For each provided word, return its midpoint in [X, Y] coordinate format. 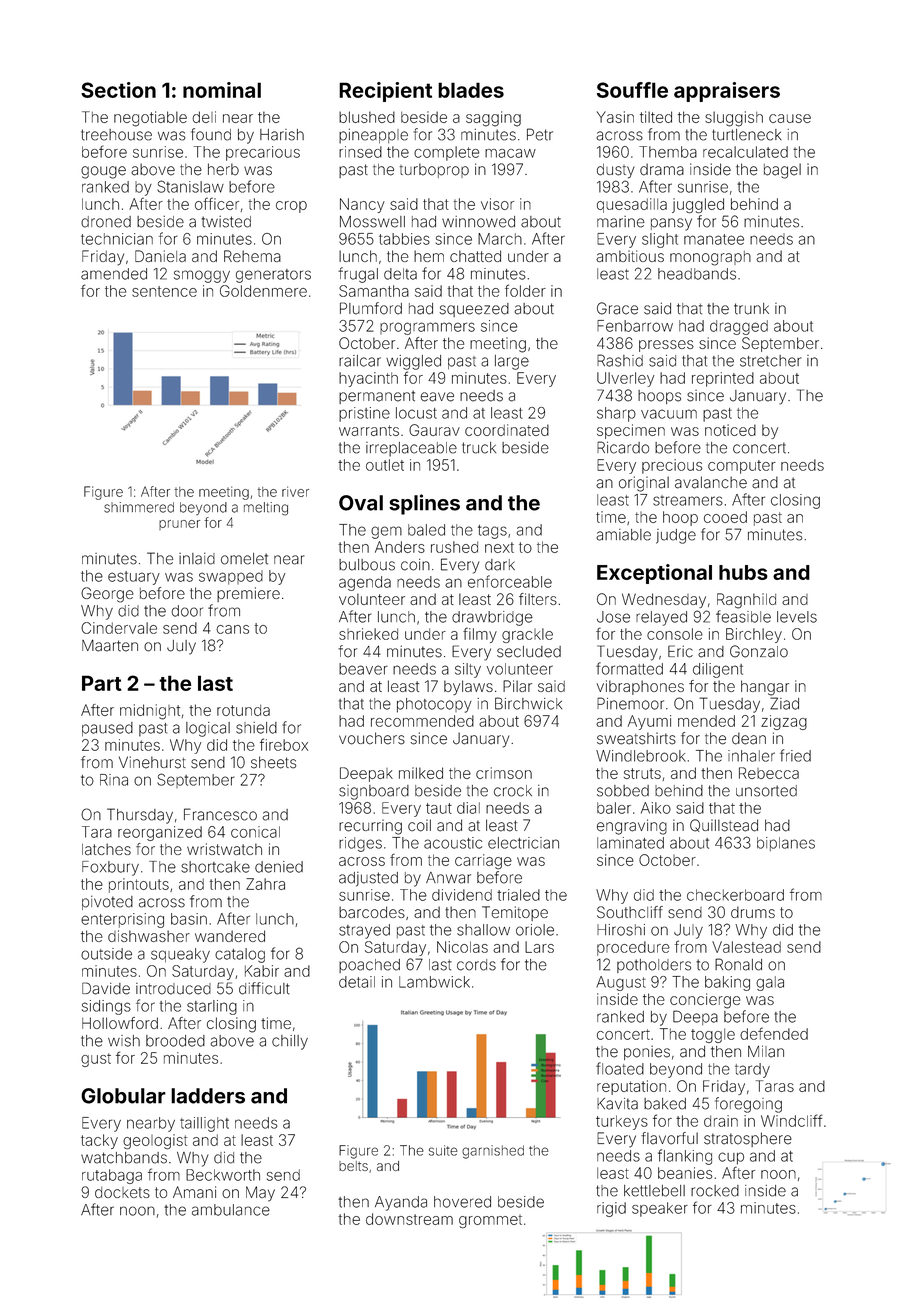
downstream [409, 1219]
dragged [739, 327]
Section [118, 90]
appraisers [727, 92]
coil [419, 825]
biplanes [786, 844]
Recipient [385, 92]
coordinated [507, 430]
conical [255, 832]
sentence [164, 291]
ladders [208, 1096]
